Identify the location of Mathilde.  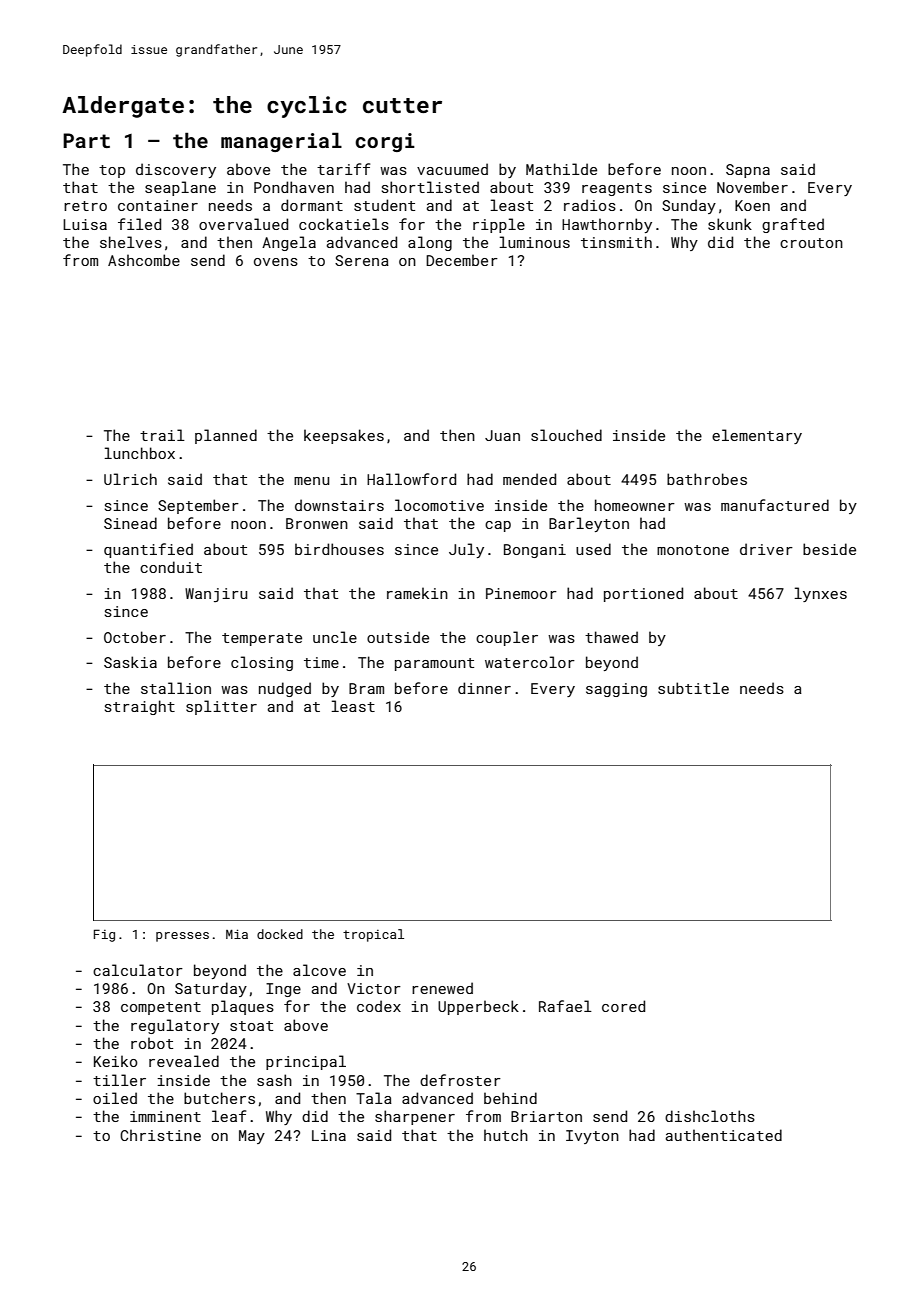
(561, 169).
